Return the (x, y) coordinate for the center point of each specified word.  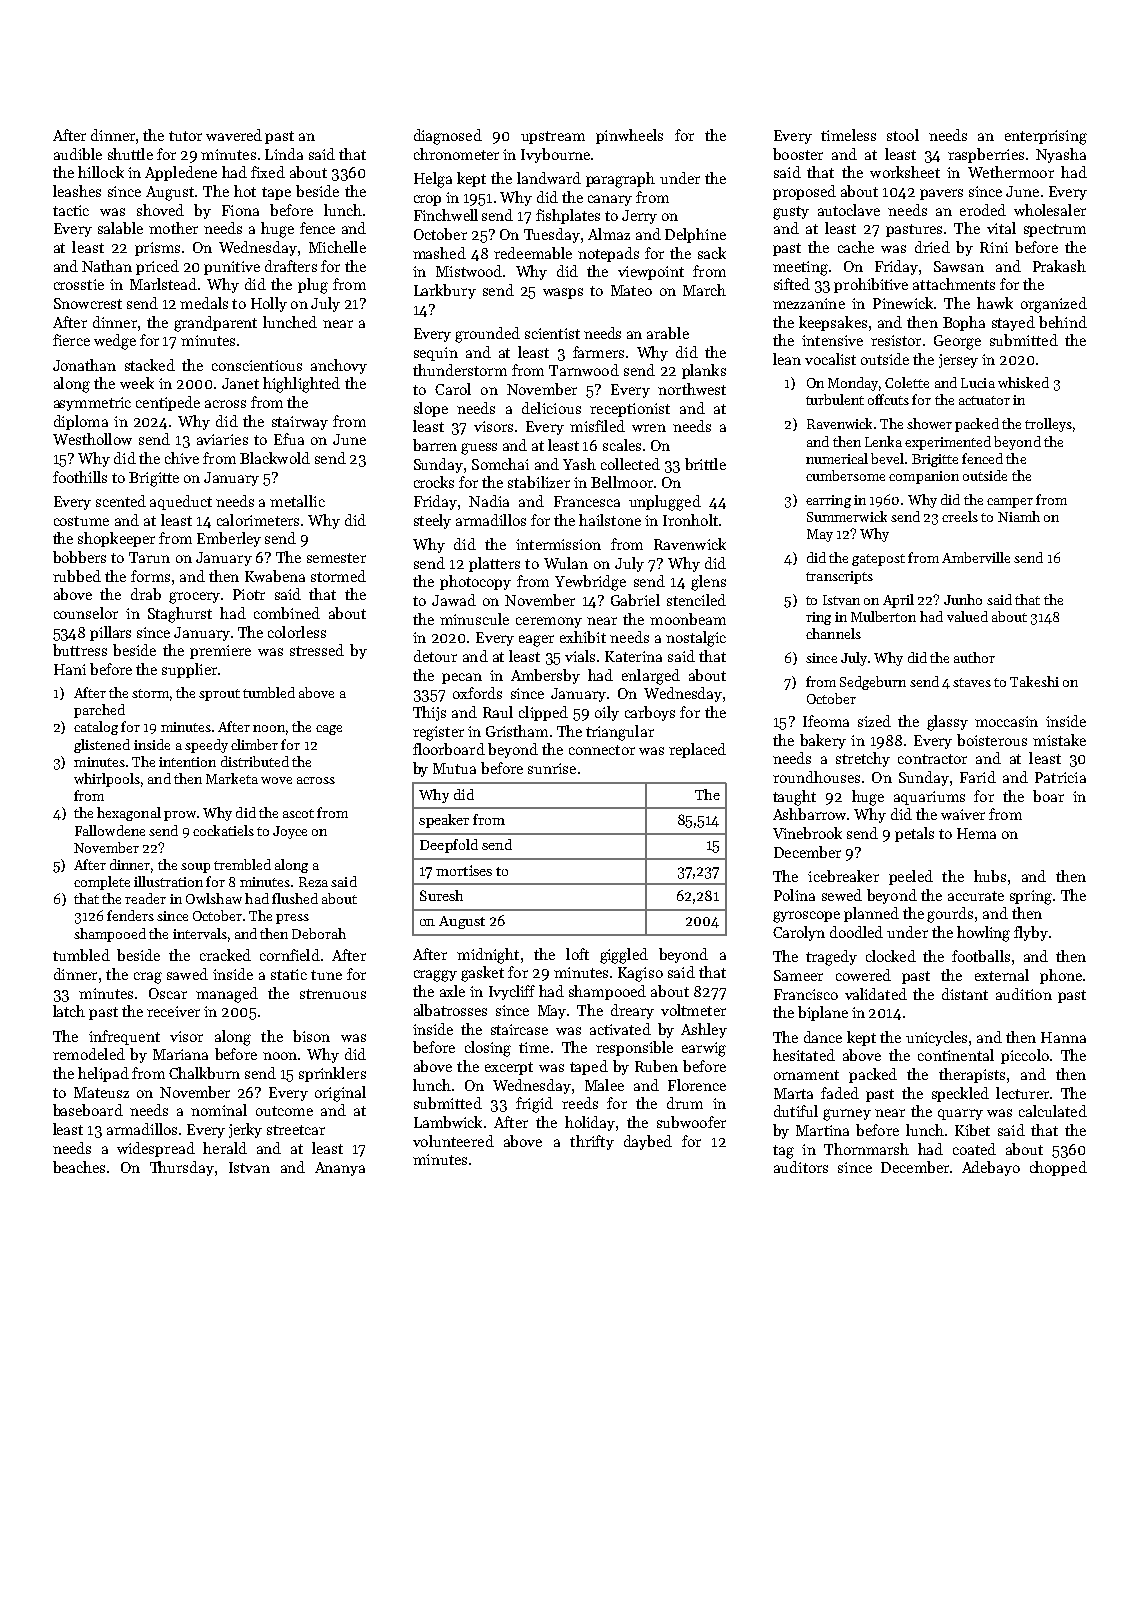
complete (102, 883)
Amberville (976, 557)
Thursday (182, 1168)
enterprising (1046, 137)
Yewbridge (590, 583)
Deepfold (449, 846)
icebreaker (843, 876)
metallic (297, 501)
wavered (234, 135)
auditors (801, 1167)
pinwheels (629, 136)
